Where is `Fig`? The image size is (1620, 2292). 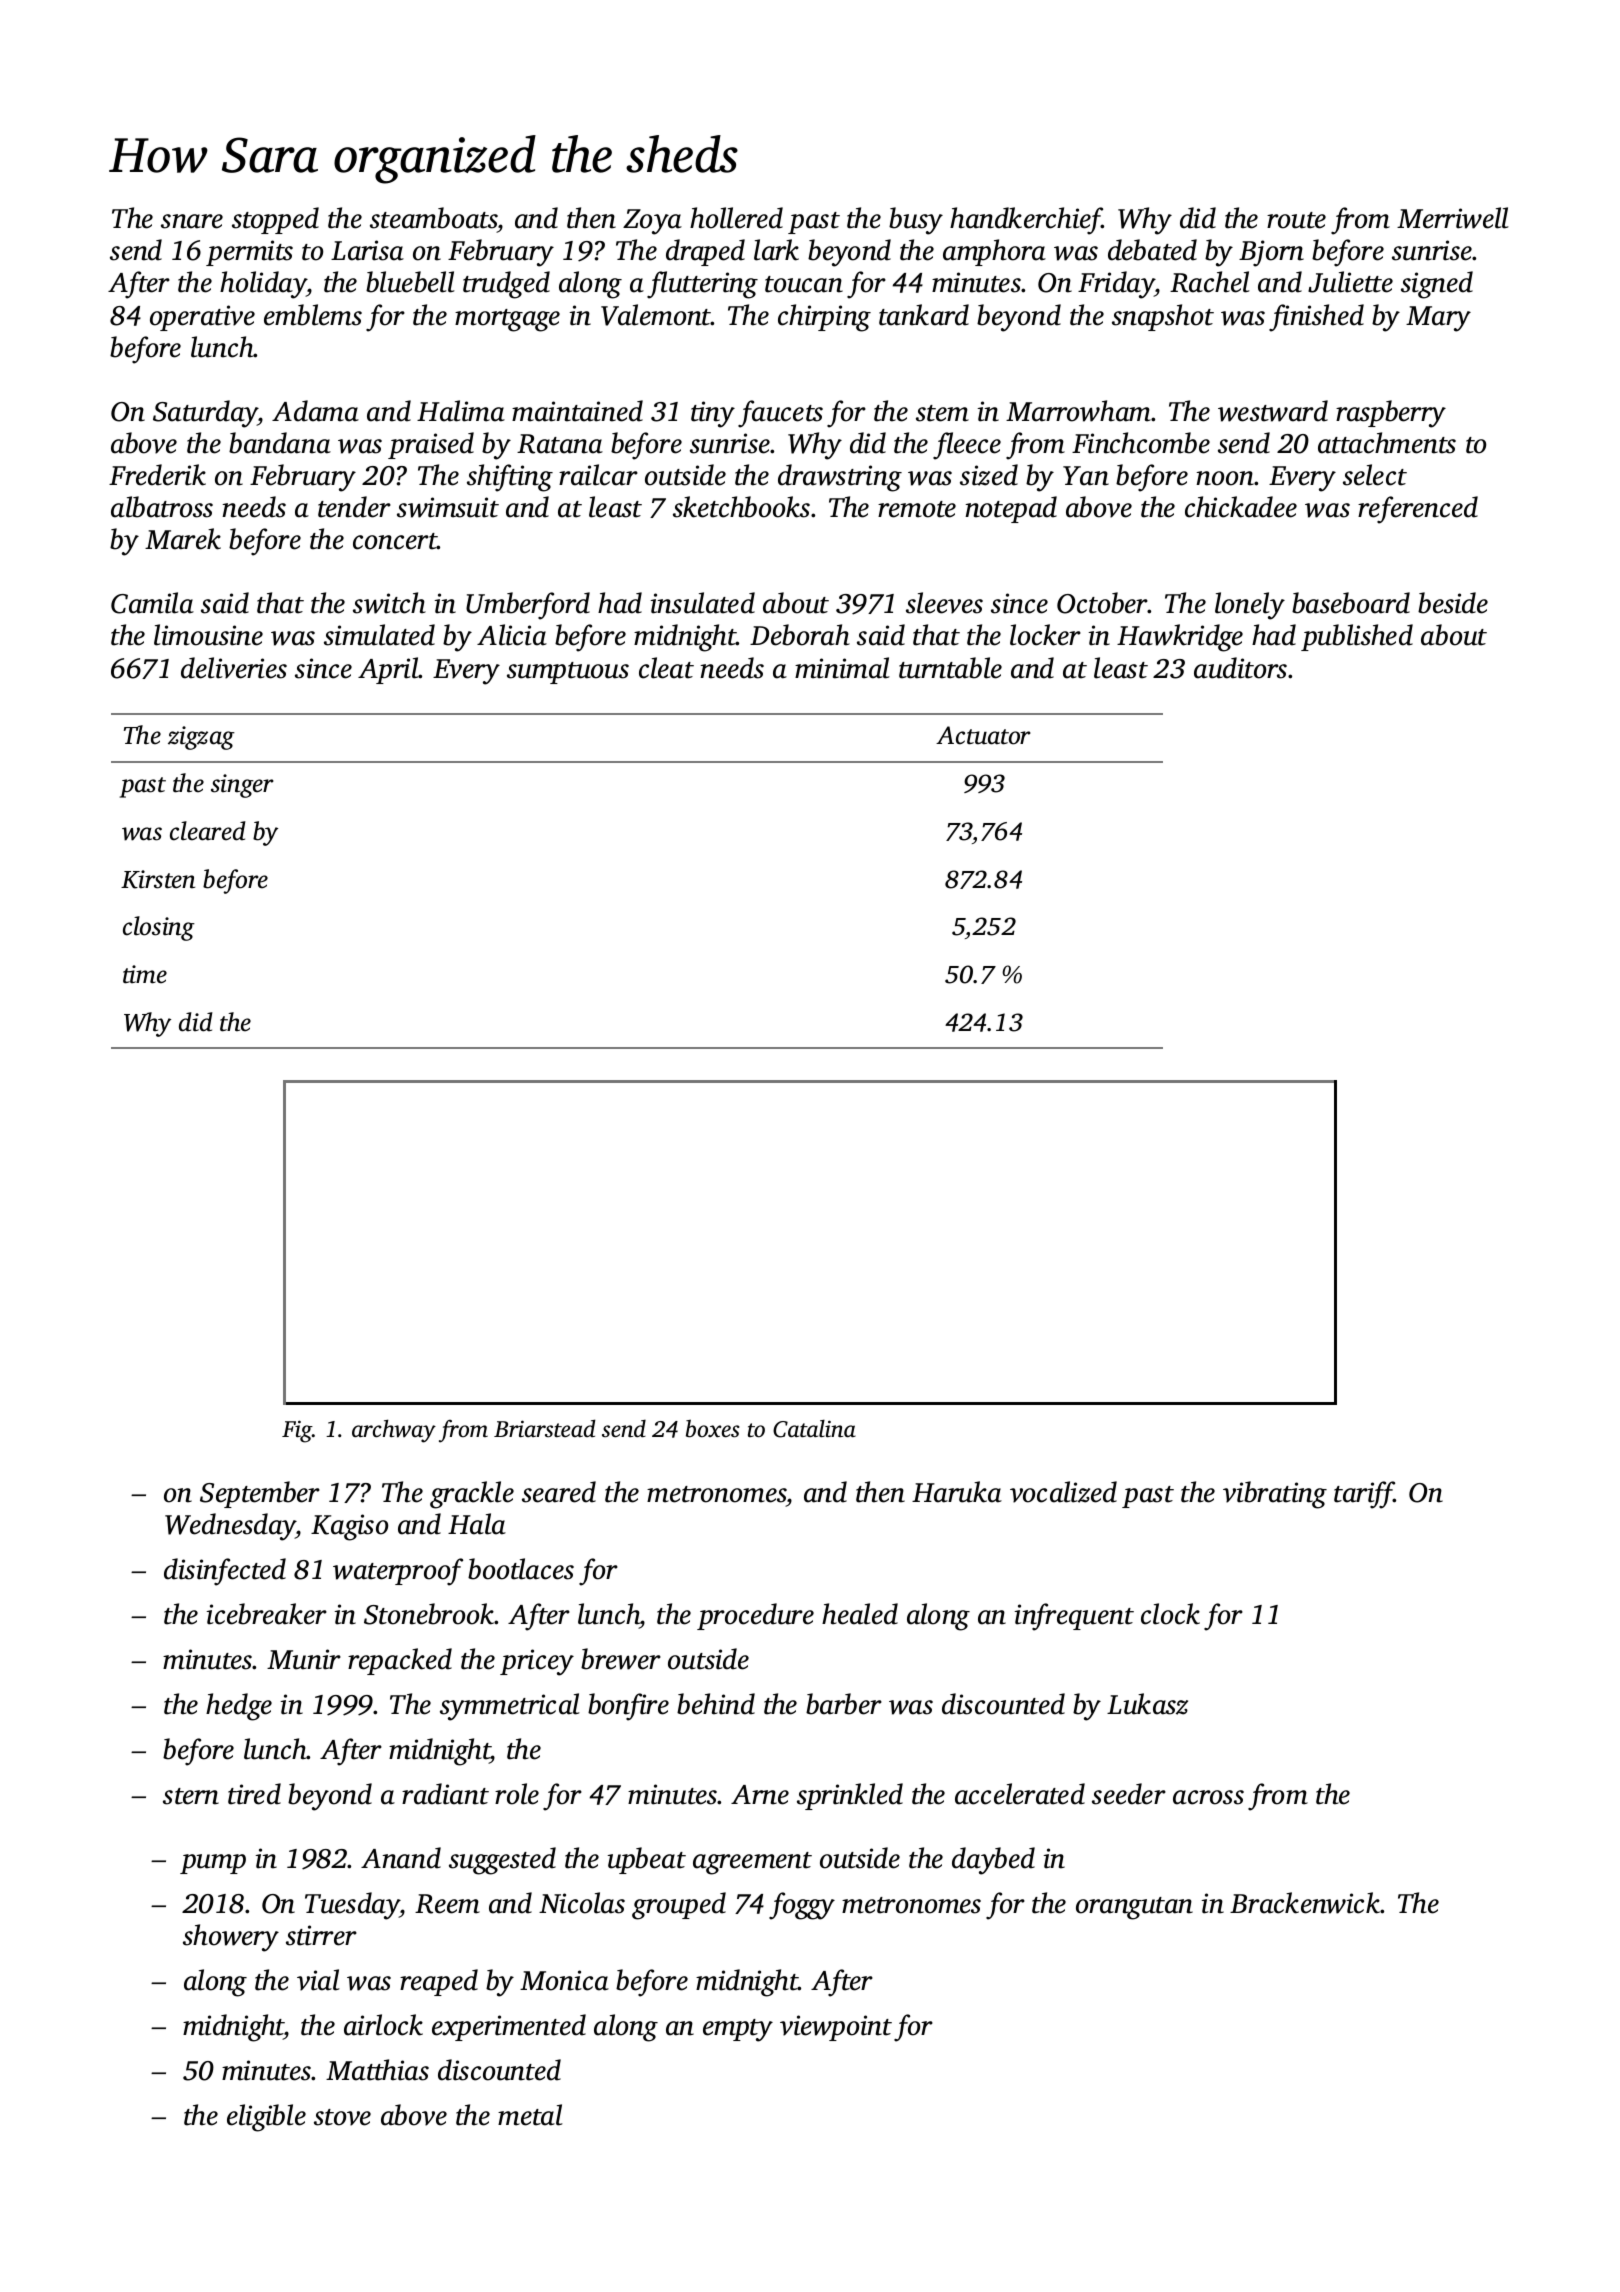
Fig is located at coordinates (297, 1431).
